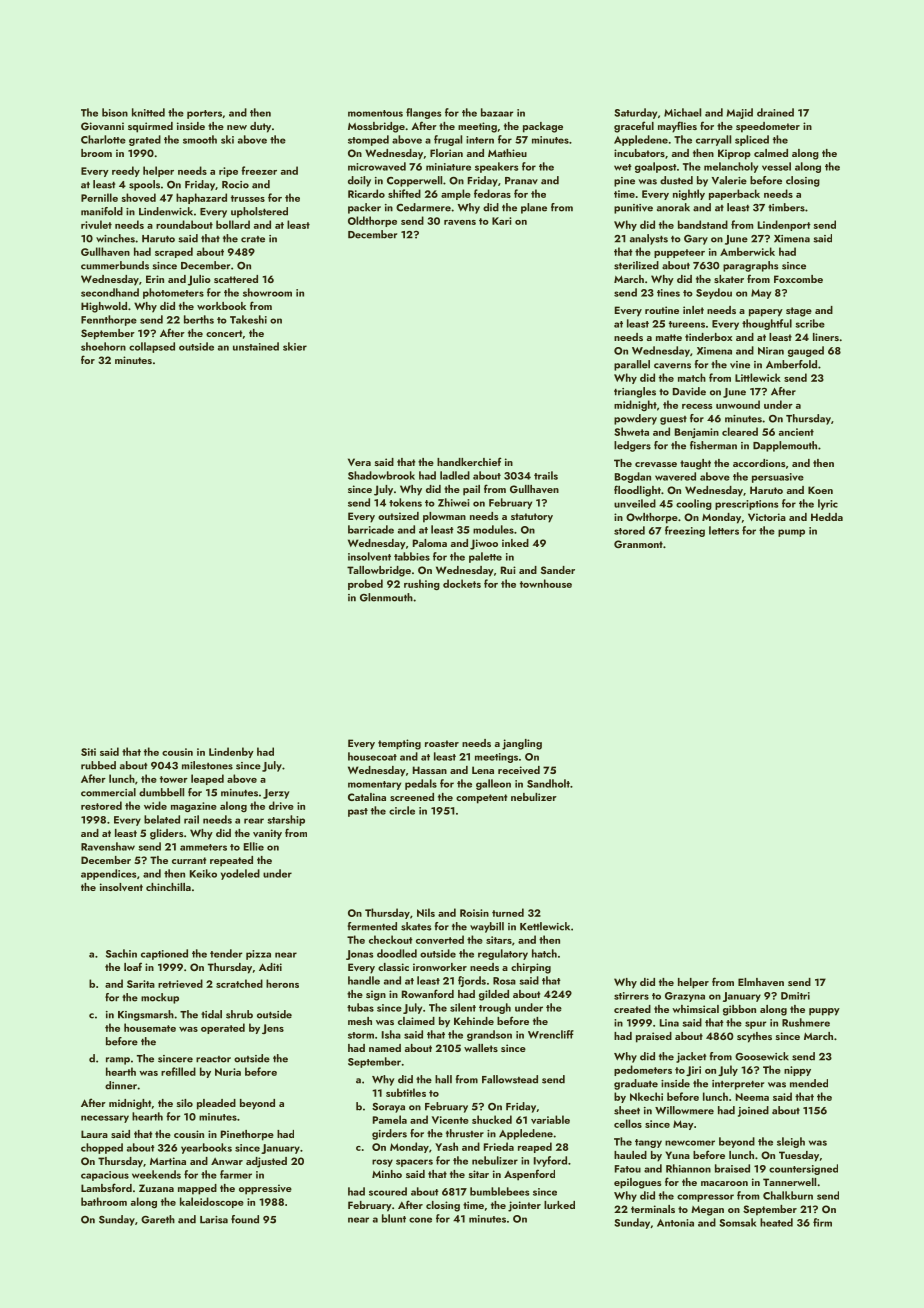  What do you see at coordinates (469, 461) in the screenshot?
I see `handkerchief` at bounding box center [469, 461].
